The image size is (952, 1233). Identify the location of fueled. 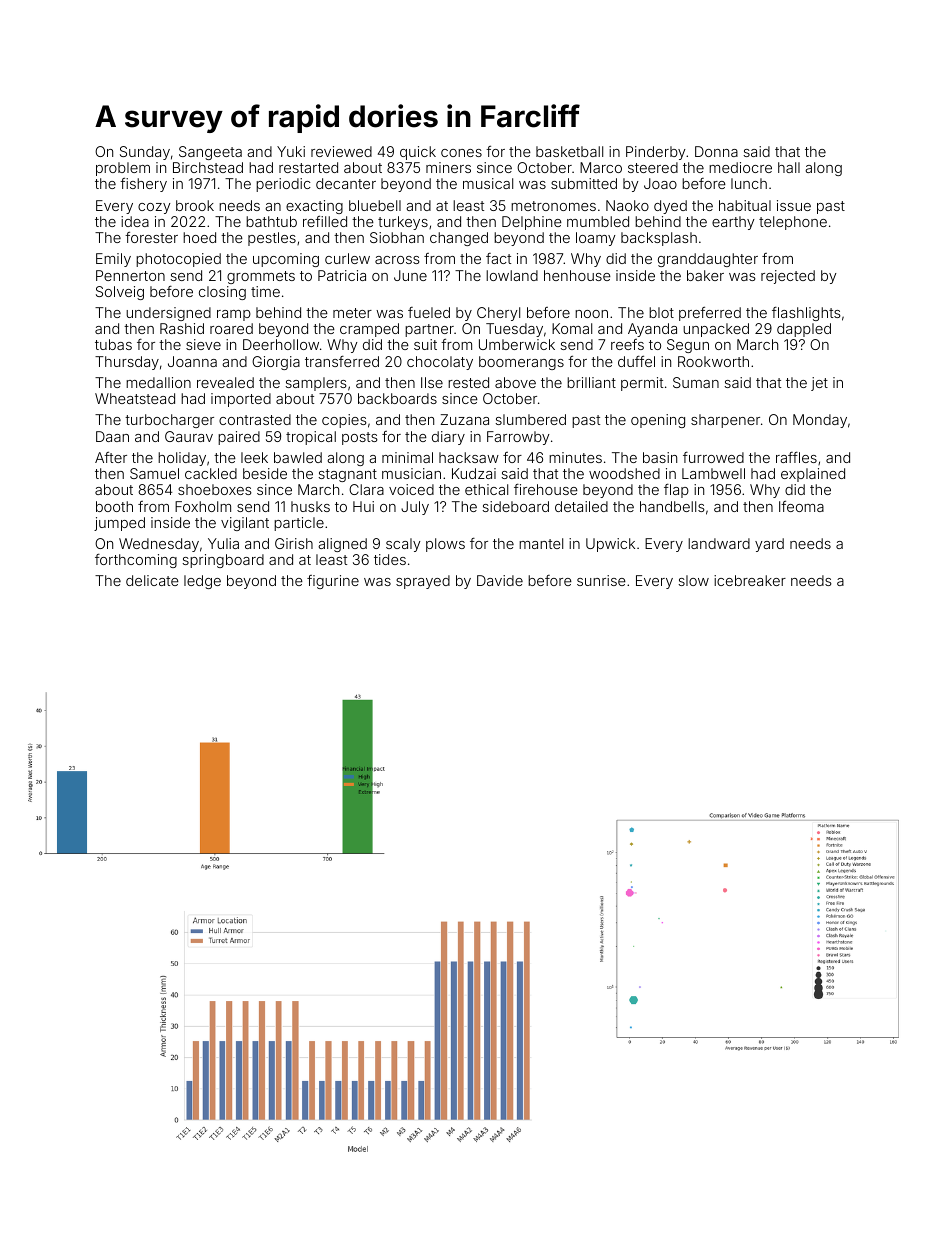
(429, 312).
